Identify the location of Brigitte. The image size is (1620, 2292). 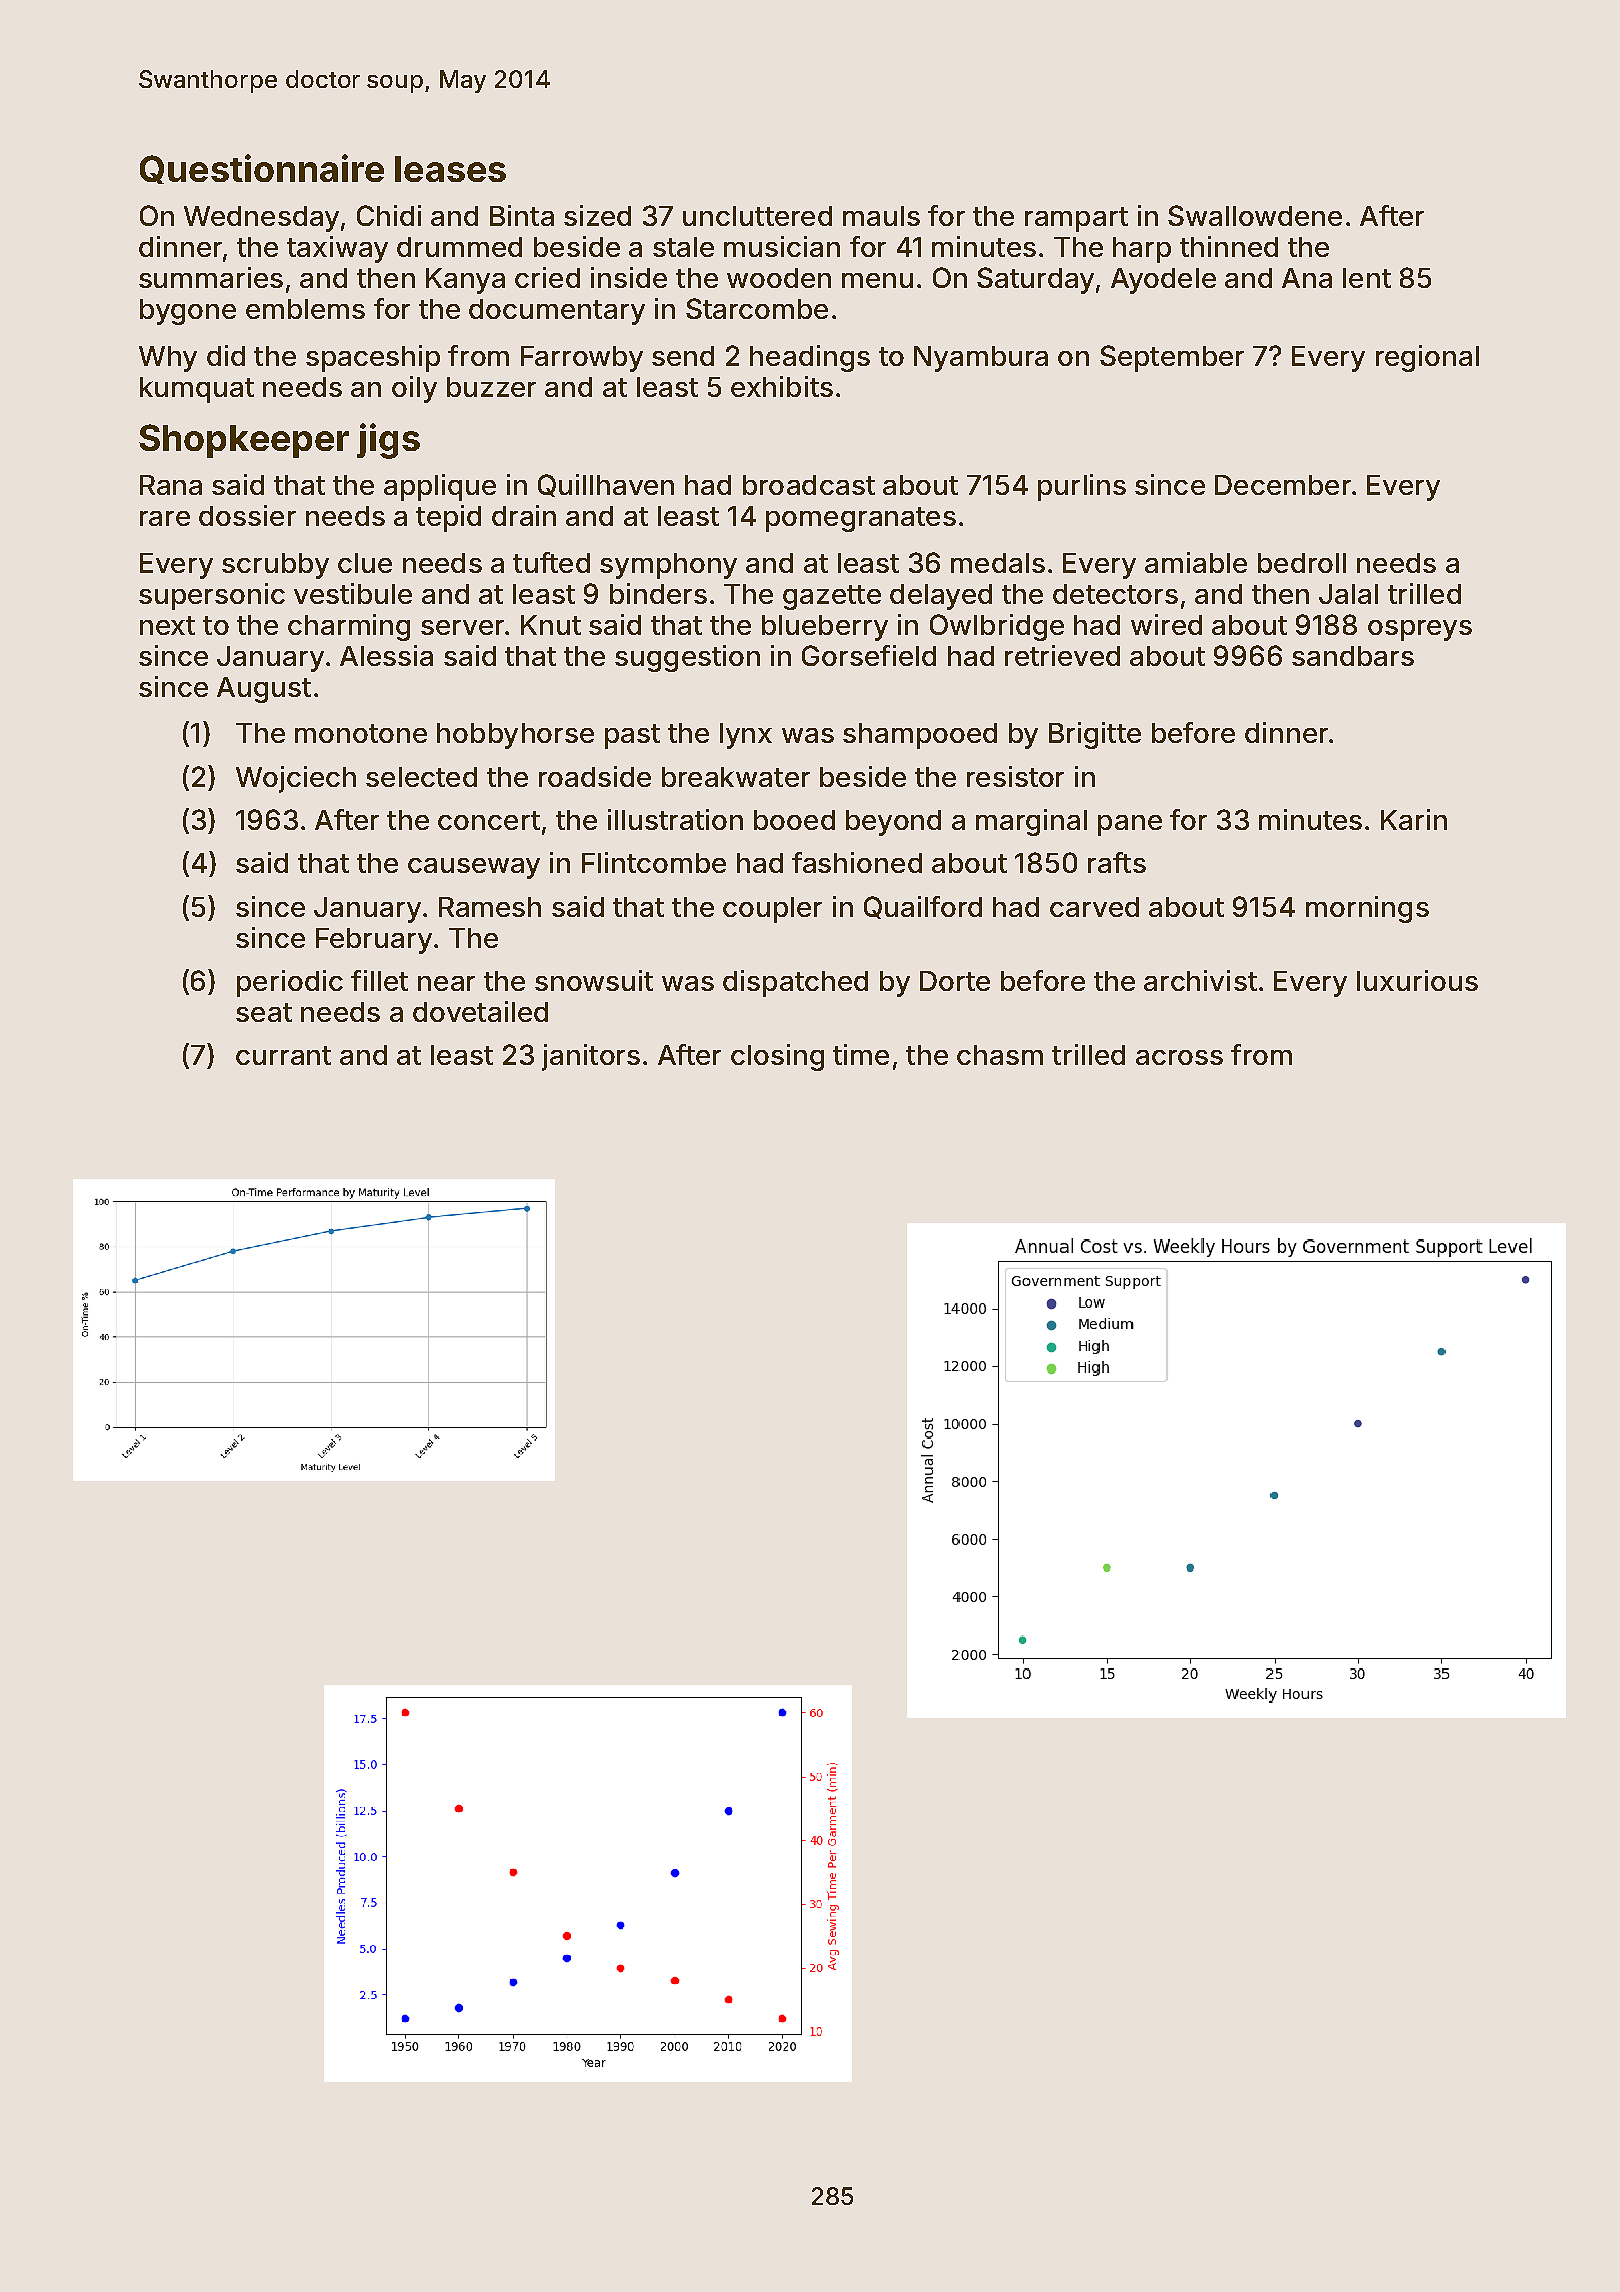
(1095, 735).
